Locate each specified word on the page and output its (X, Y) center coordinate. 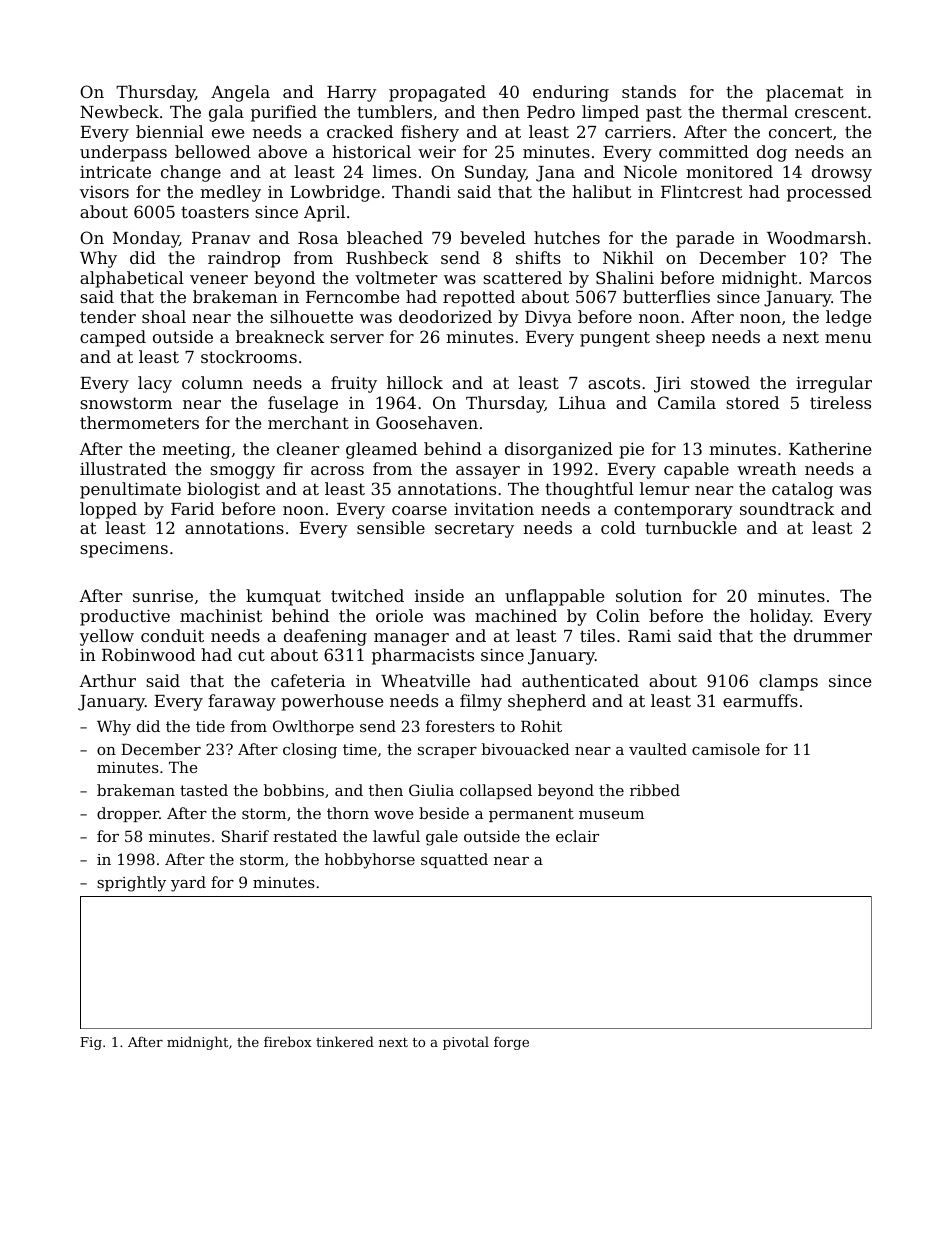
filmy (481, 702)
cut (251, 655)
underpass (123, 153)
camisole (726, 749)
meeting (196, 451)
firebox (288, 1041)
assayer (488, 472)
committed (704, 151)
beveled (493, 237)
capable (696, 470)
